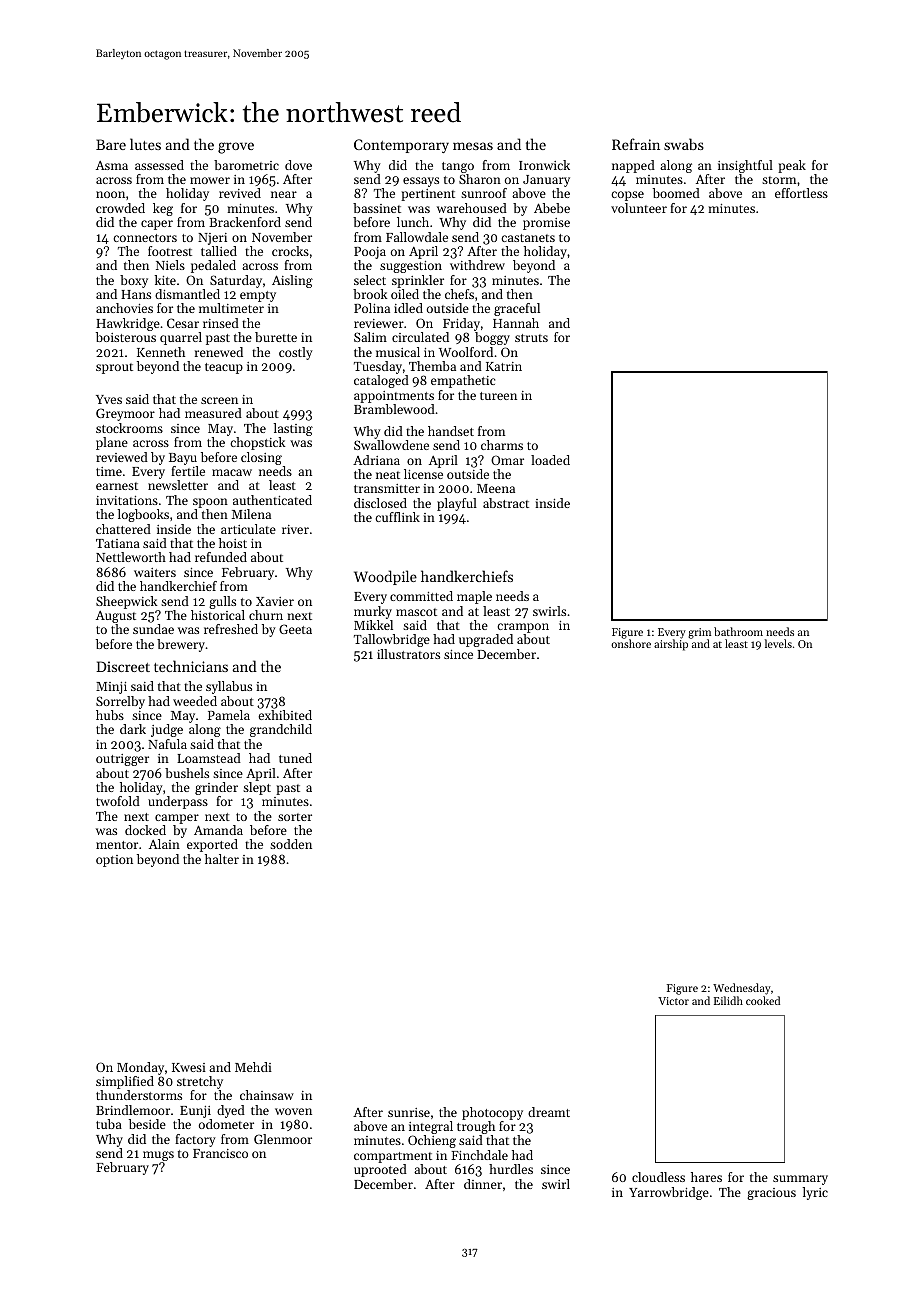 The image size is (924, 1308). What do you see at coordinates (167, 744) in the screenshot?
I see `Nafula` at bounding box center [167, 744].
